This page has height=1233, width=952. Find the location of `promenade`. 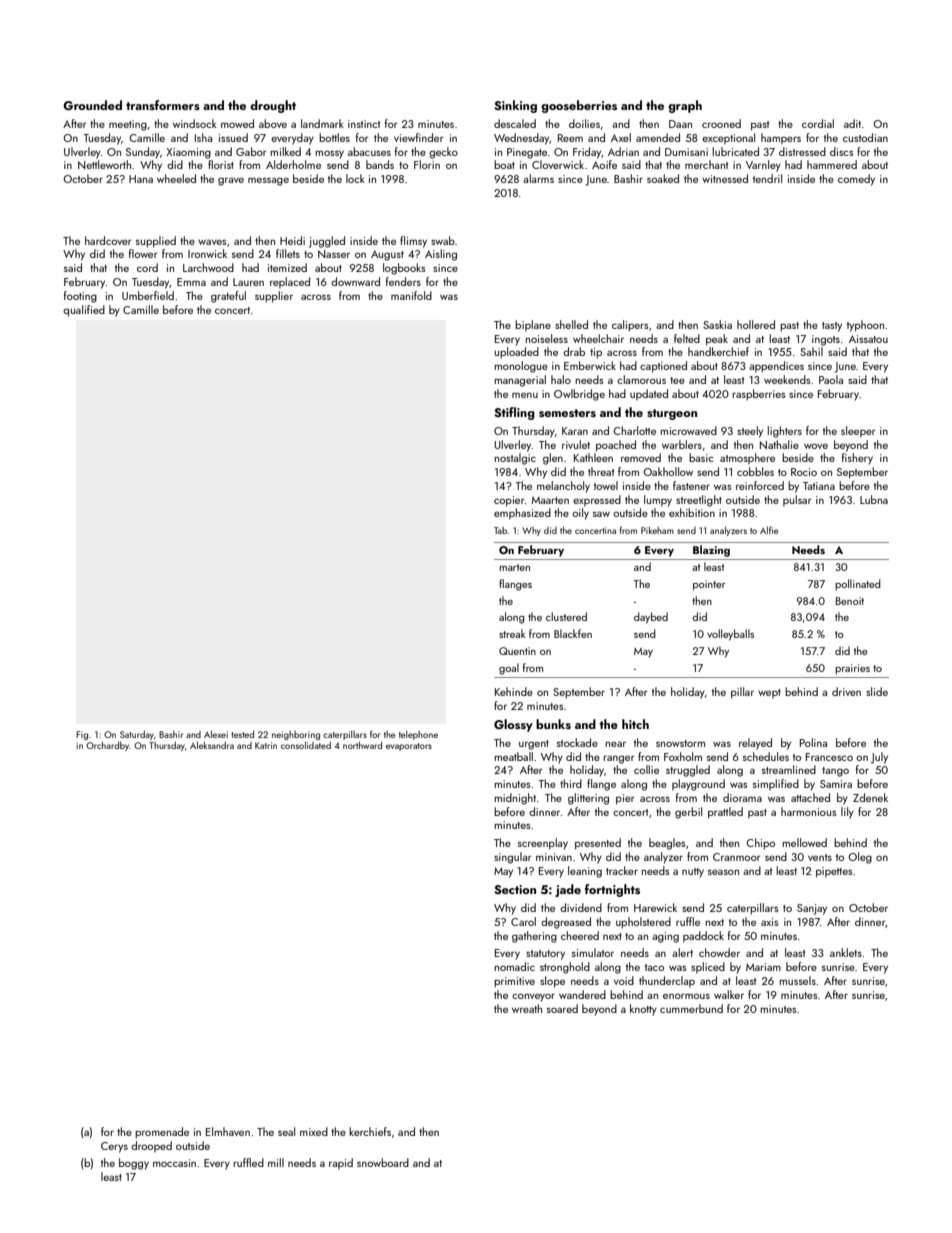

promenade is located at coordinates (162, 1133).
